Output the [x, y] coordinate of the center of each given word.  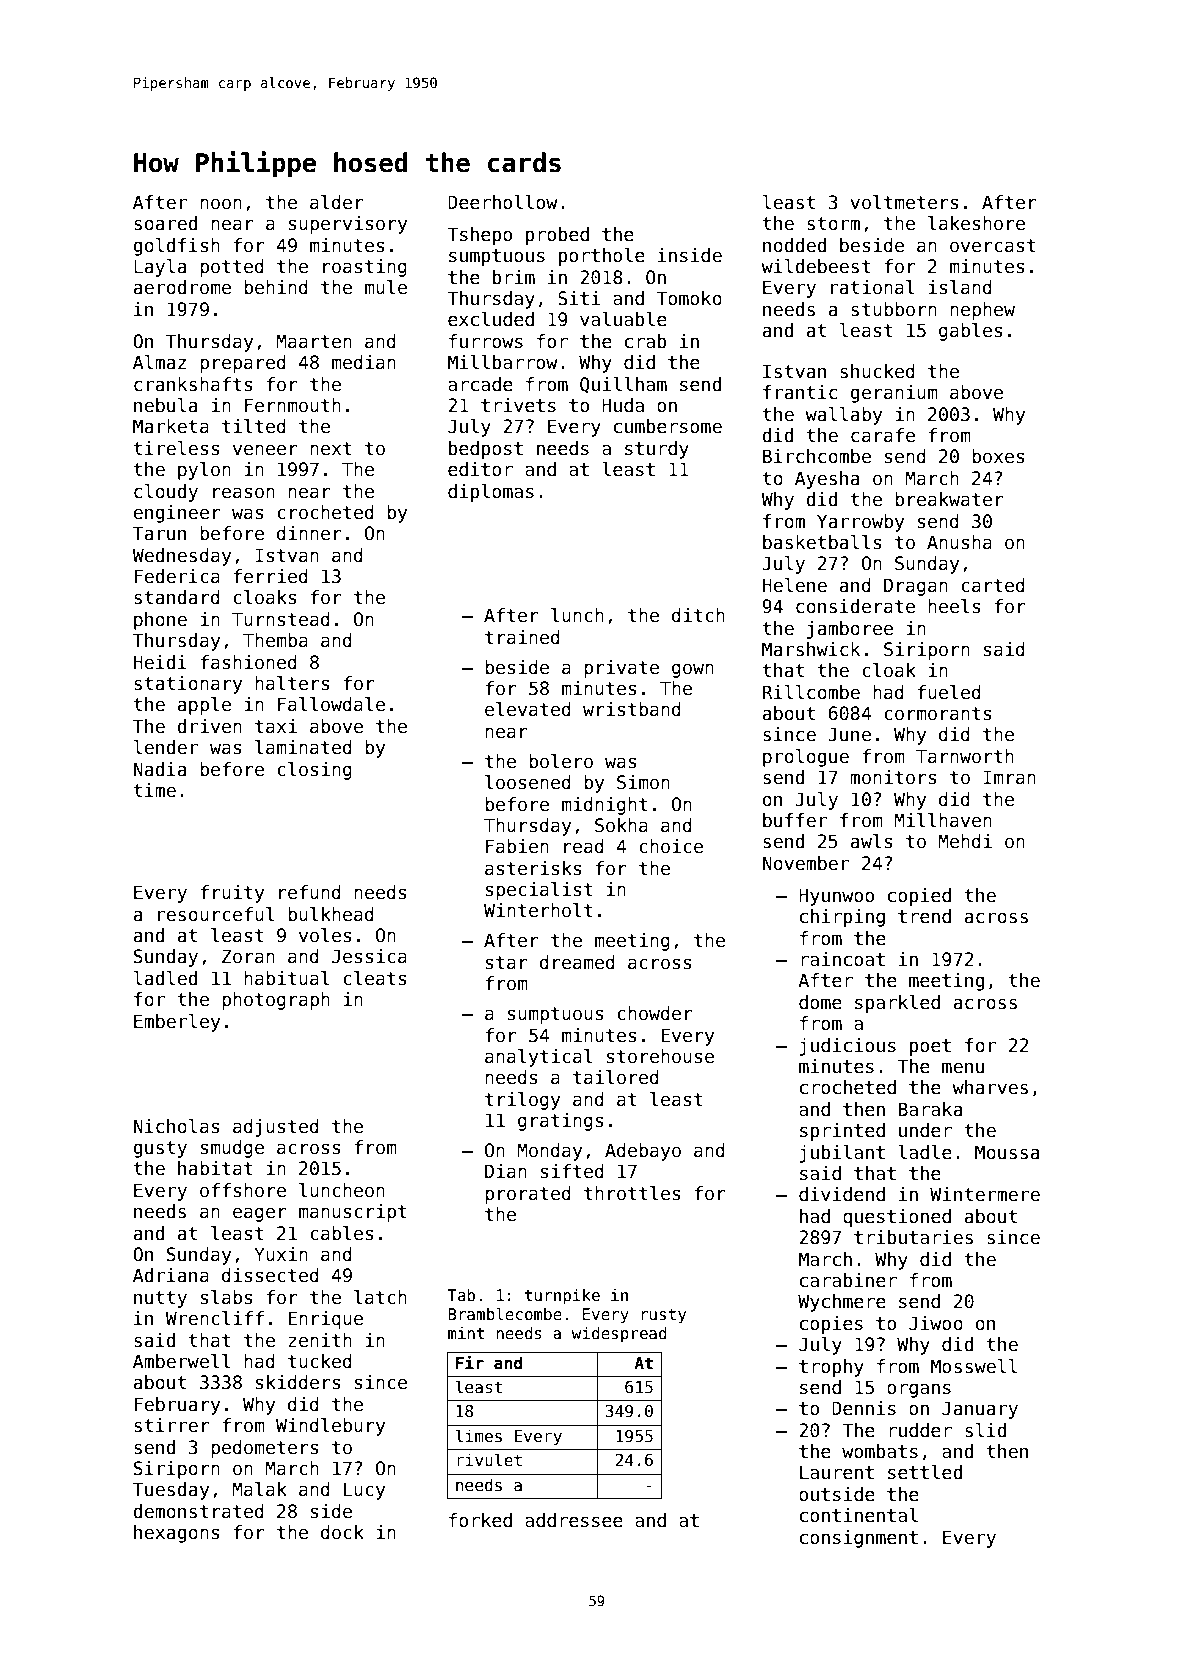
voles [325, 935]
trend [924, 916]
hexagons [177, 1534]
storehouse [660, 1056]
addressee [574, 1520]
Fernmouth [293, 405]
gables [971, 332]
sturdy [657, 450]
